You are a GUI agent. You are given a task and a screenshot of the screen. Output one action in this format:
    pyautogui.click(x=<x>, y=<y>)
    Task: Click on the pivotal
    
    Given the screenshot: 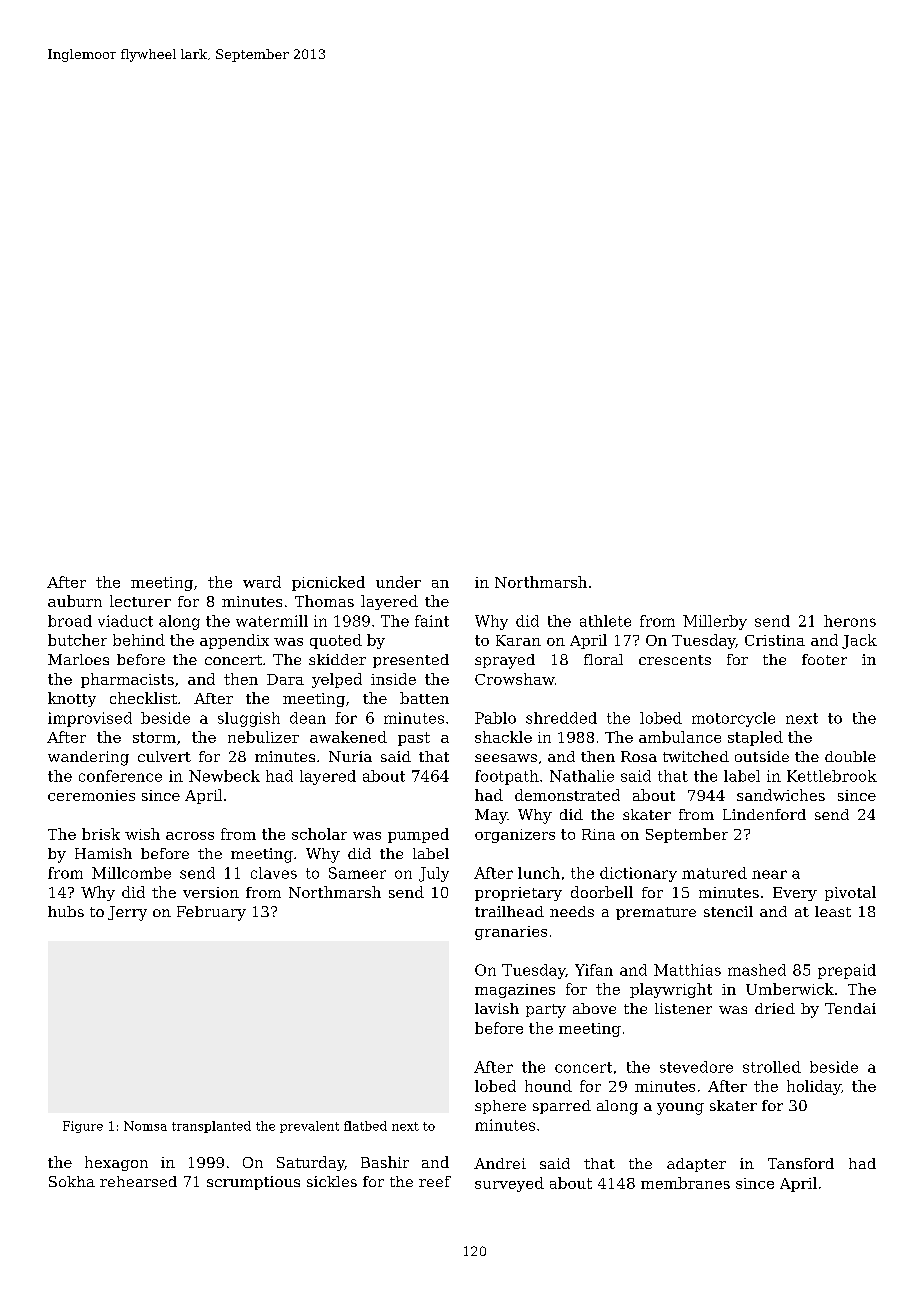 What is the action you would take?
    pyautogui.click(x=850, y=893)
